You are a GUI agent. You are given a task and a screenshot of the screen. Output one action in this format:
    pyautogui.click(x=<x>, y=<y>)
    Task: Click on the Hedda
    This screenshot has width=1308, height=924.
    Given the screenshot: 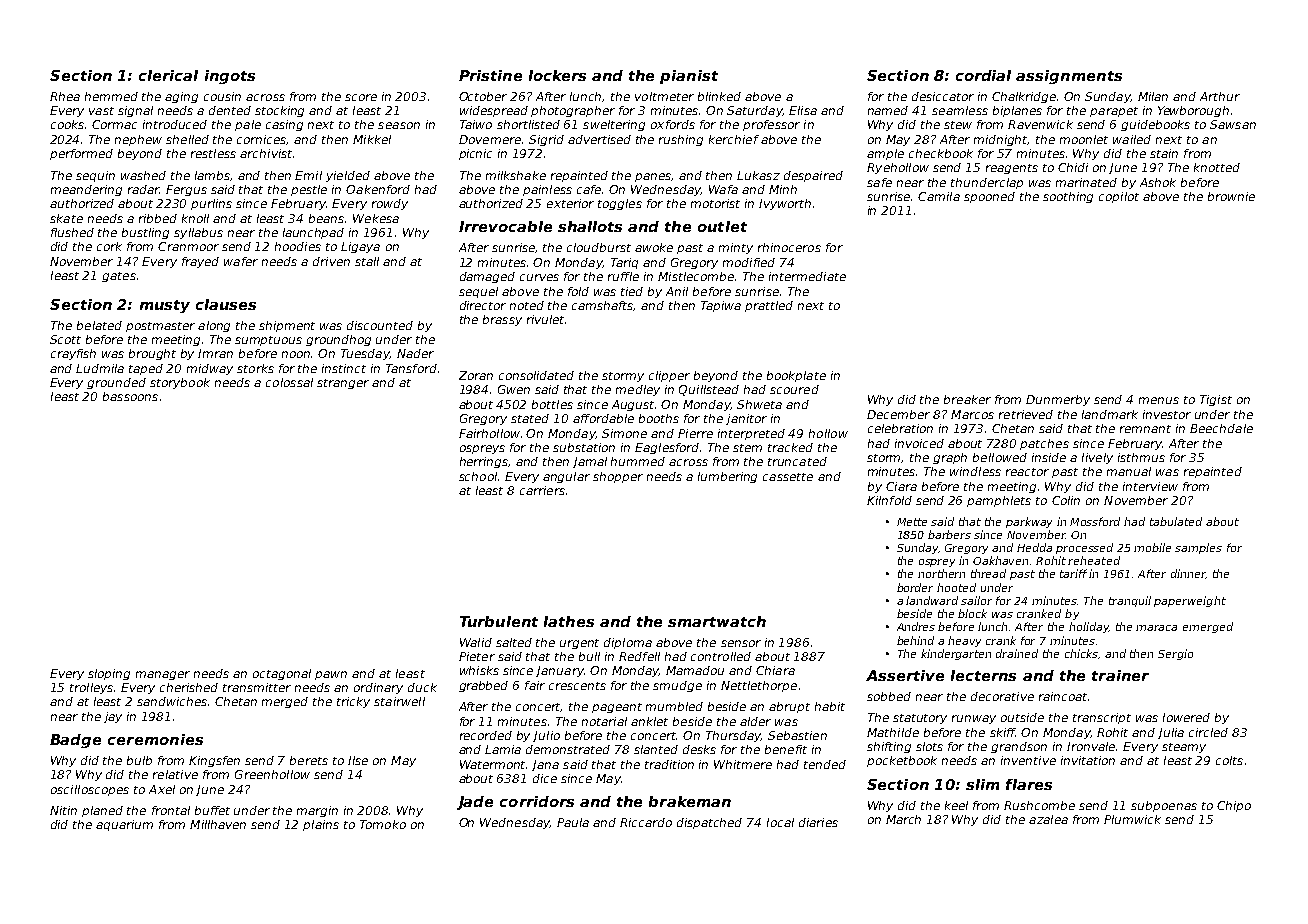 What is the action you would take?
    pyautogui.click(x=1034, y=547)
